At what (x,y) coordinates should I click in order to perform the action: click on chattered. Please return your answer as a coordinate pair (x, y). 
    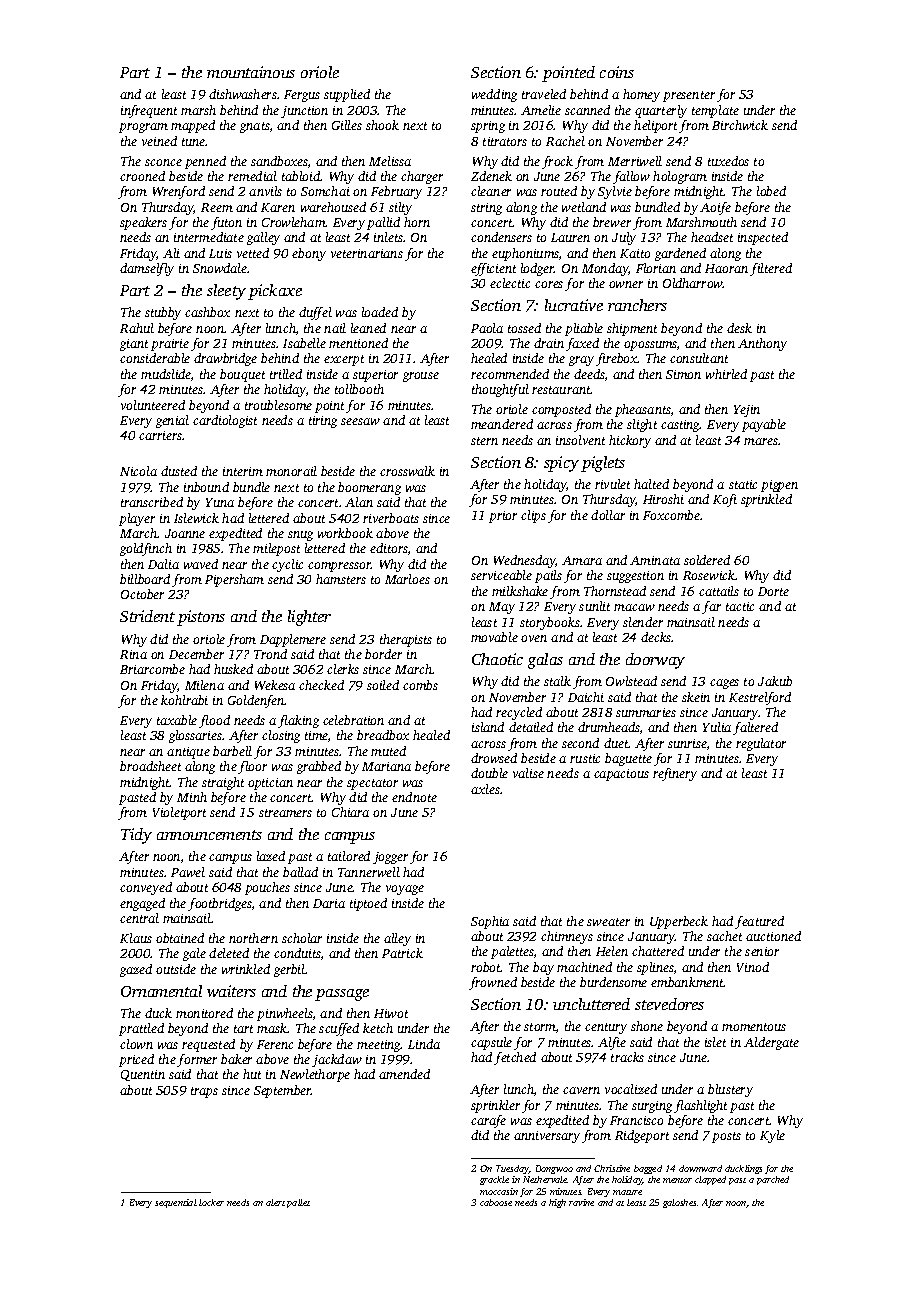
    Looking at the image, I should click on (658, 951).
